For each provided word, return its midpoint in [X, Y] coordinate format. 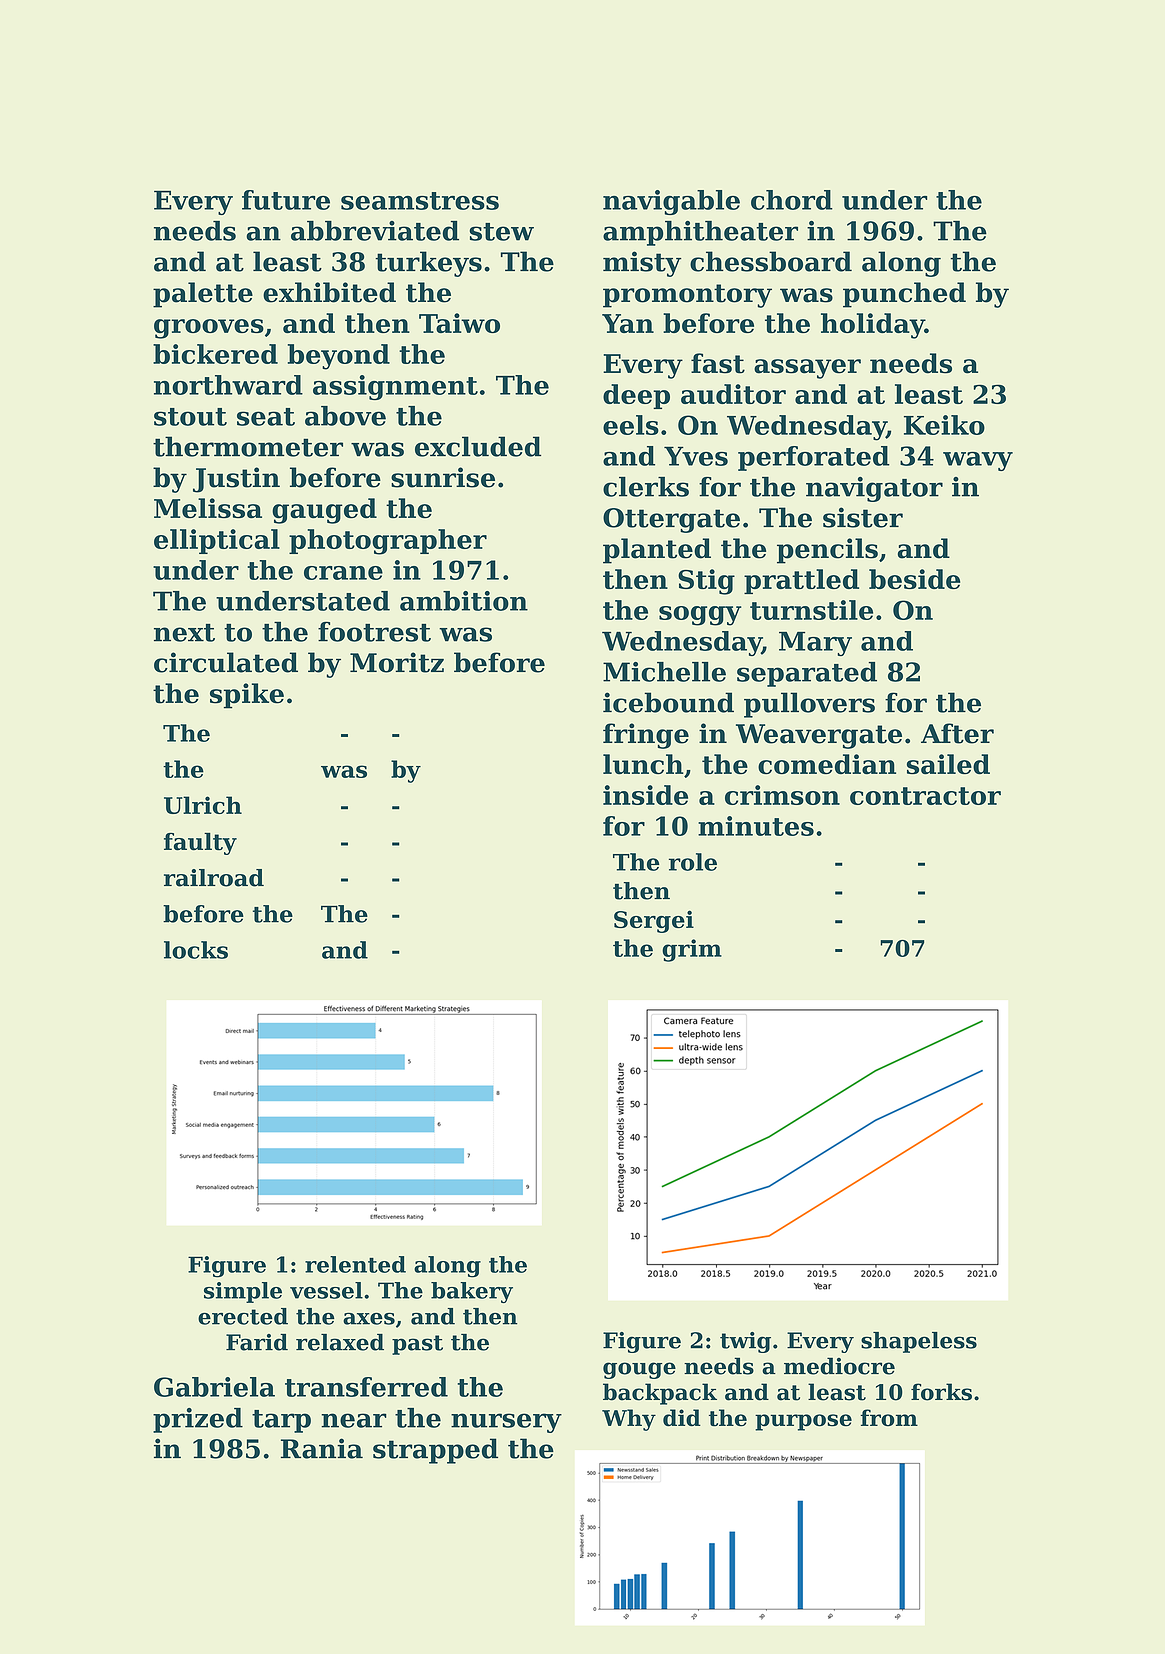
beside [914, 579]
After [957, 733]
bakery [472, 1292]
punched [904, 295]
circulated [226, 662]
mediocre [839, 1366]
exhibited [329, 292]
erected [243, 1316]
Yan [628, 323]
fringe [646, 736]
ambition [464, 601]
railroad [214, 878]
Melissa [208, 508]
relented [355, 1264]
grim [692, 950]
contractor [925, 796]
